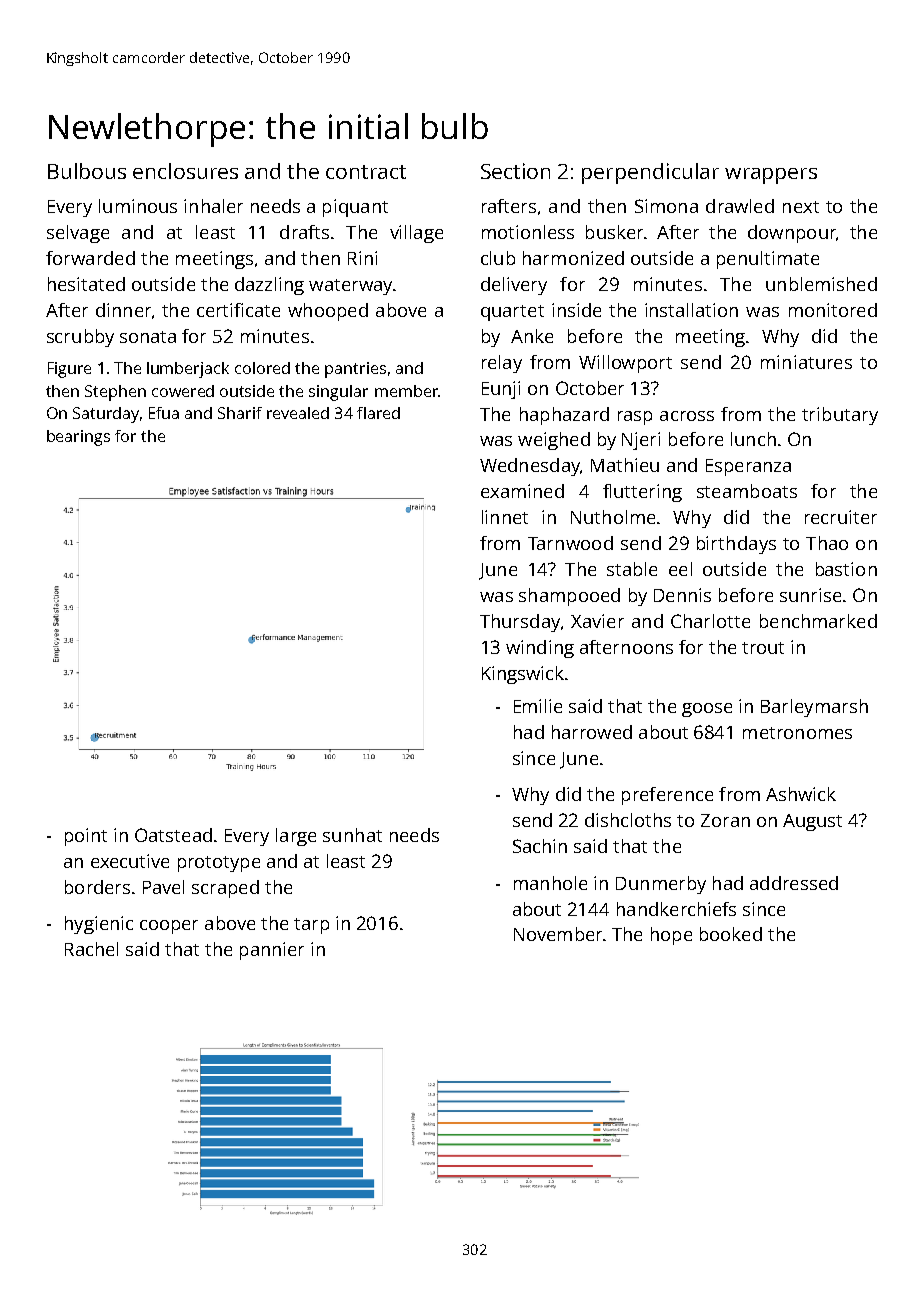  Describe the element at coordinates (78, 438) in the document. I see `bearings` at that location.
